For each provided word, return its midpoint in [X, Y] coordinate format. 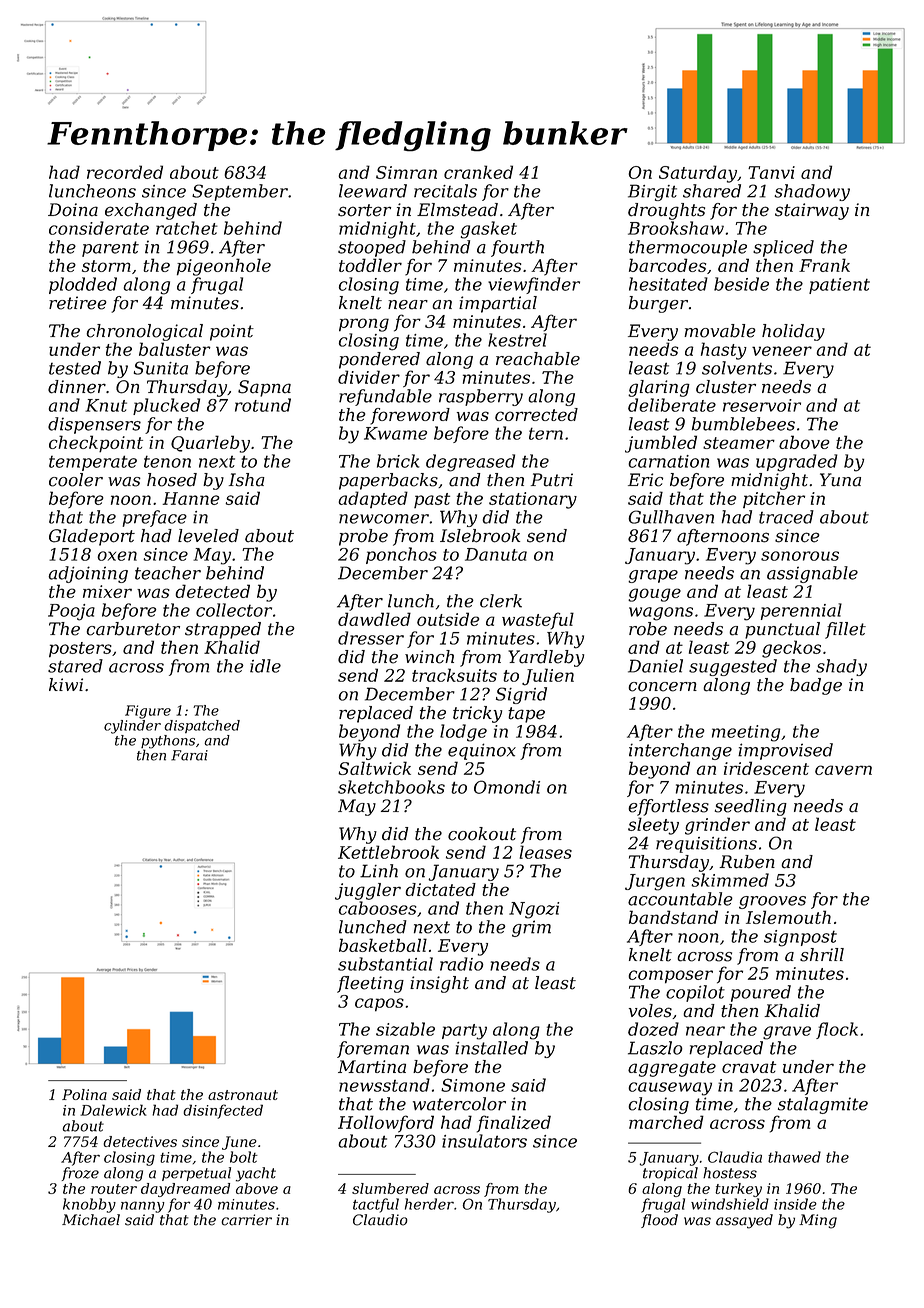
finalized [514, 1124]
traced [786, 517]
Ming [818, 1221]
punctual [782, 630]
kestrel [517, 340]
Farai [189, 755]
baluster [175, 349]
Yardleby [546, 658]
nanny [142, 1207]
